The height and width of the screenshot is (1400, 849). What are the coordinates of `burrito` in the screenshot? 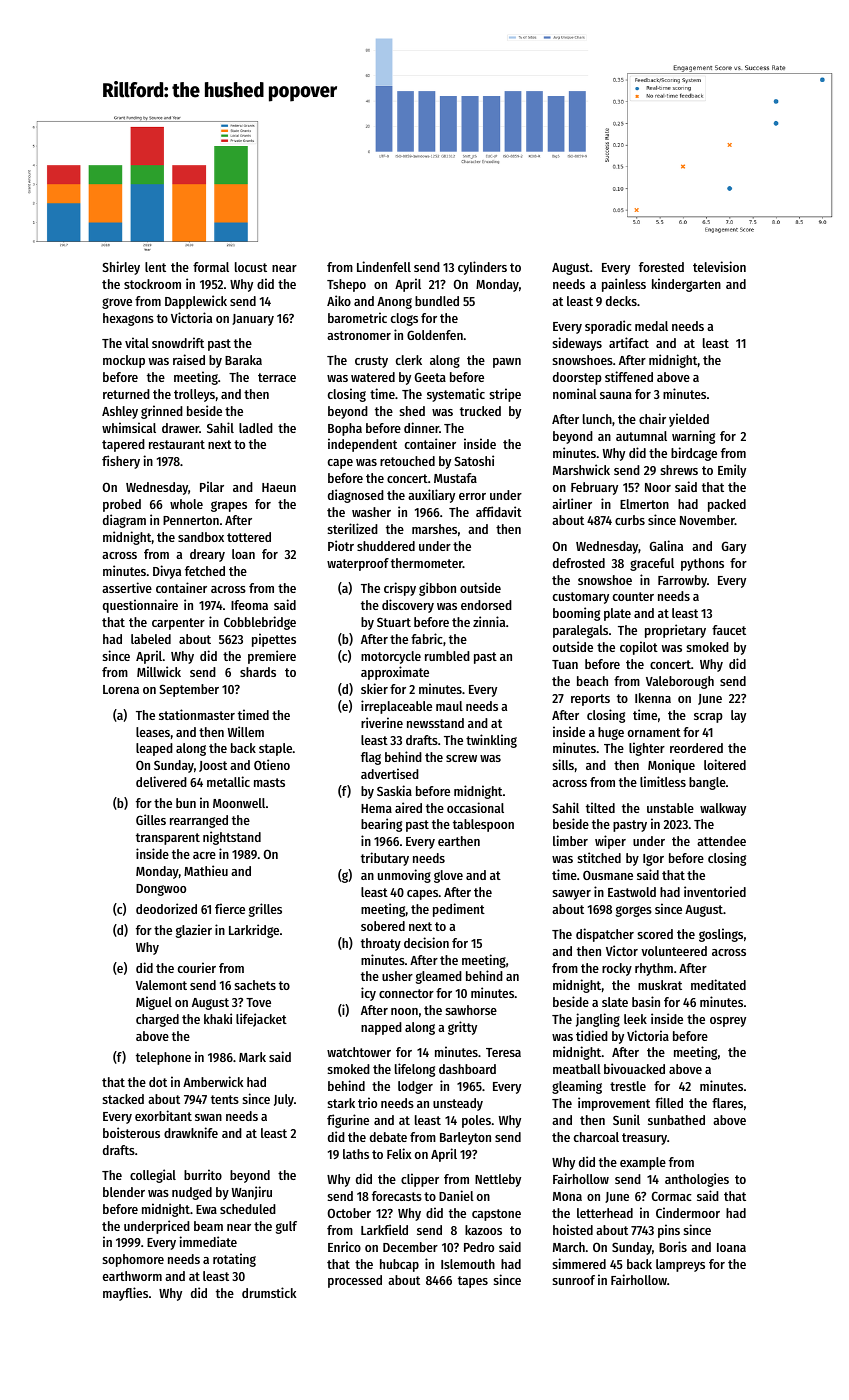 It's located at (203, 1174).
